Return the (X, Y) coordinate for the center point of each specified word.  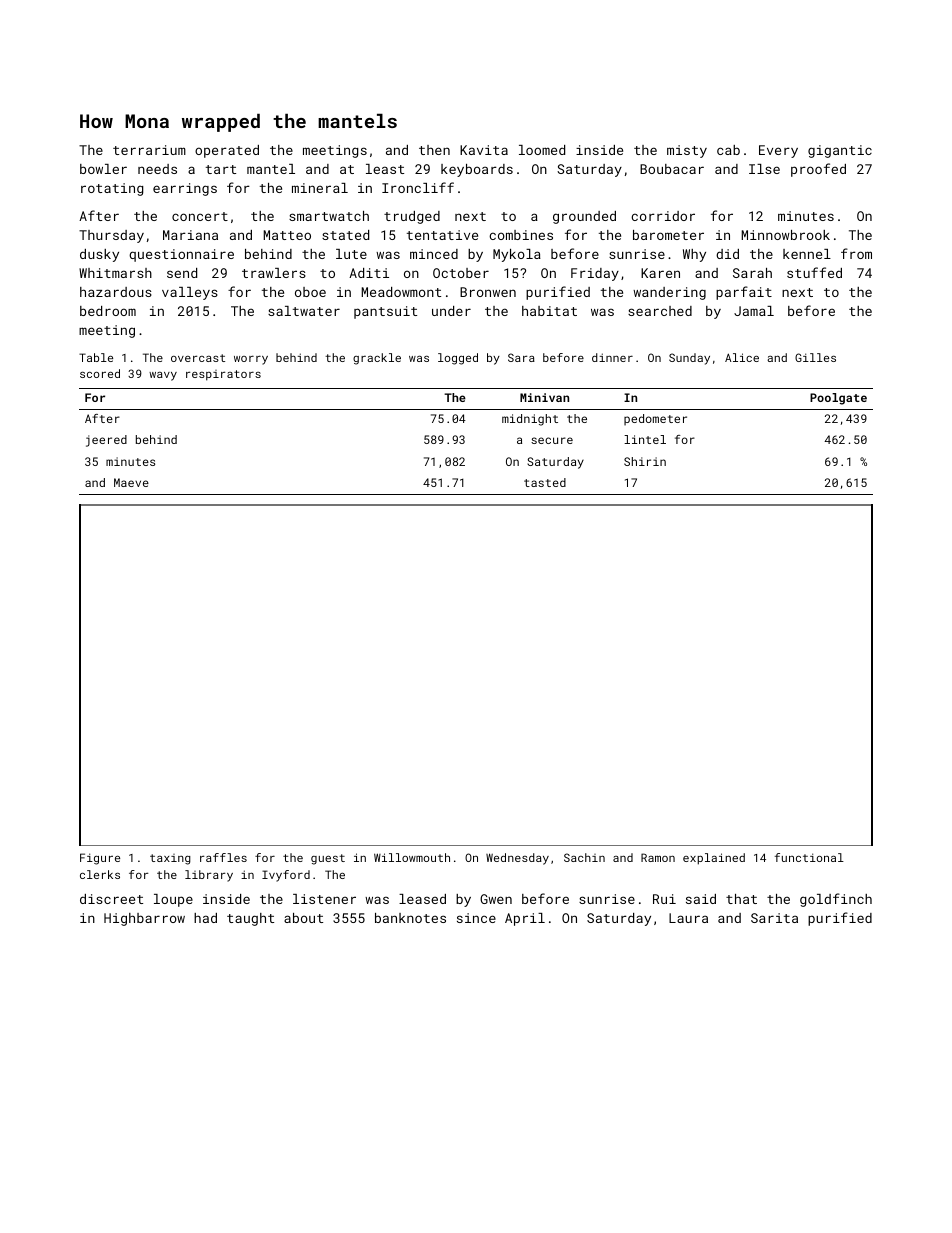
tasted (545, 482)
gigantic (840, 151)
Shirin (645, 461)
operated (227, 151)
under (451, 311)
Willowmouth (412, 857)
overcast (198, 358)
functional (809, 857)
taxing (170, 859)
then (434, 150)
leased (422, 899)
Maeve (131, 482)
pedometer (655, 420)
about (303, 918)
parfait (744, 293)
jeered (106, 441)
